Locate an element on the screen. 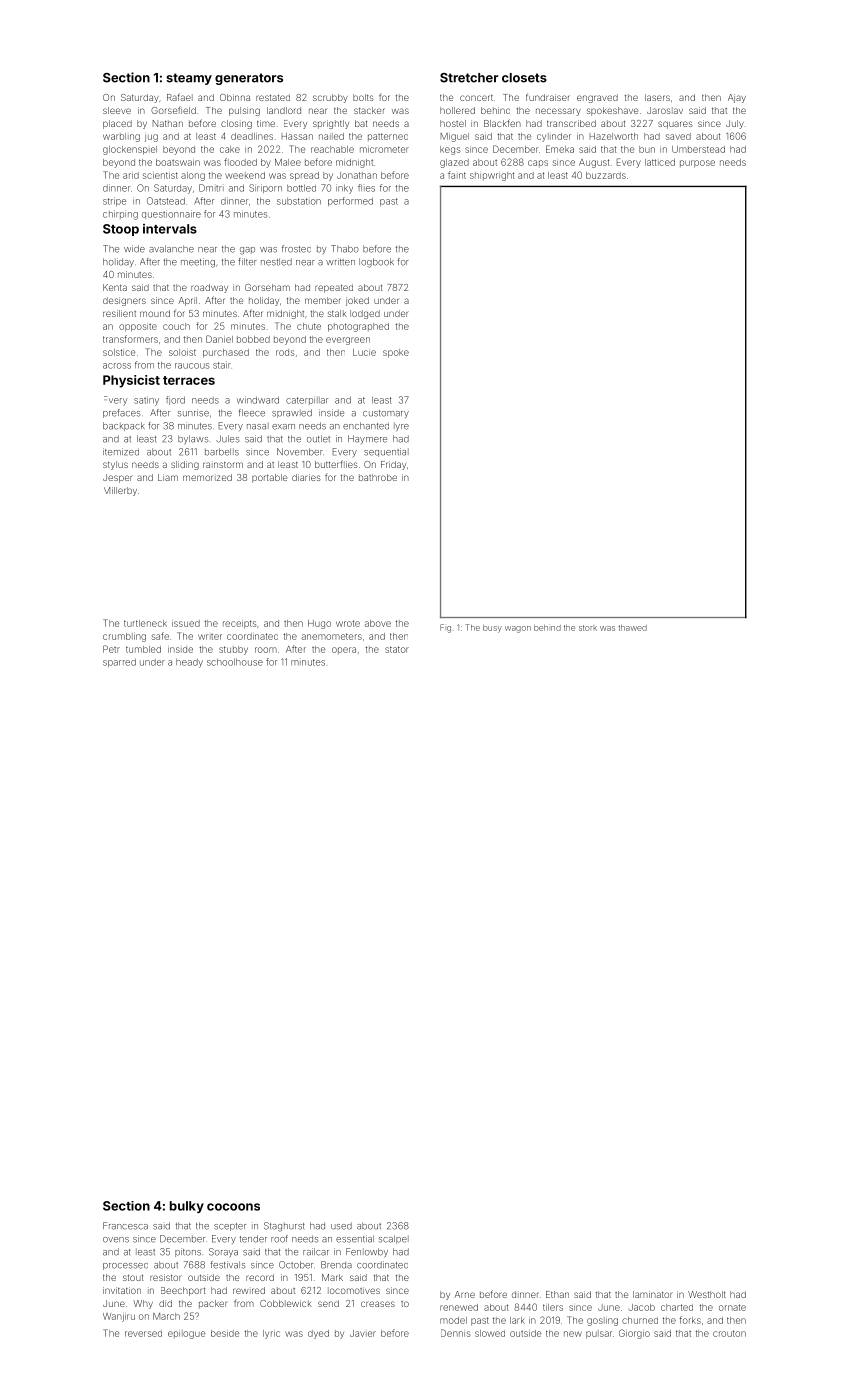 The image size is (849, 1400). Fig is located at coordinates (445, 628).
